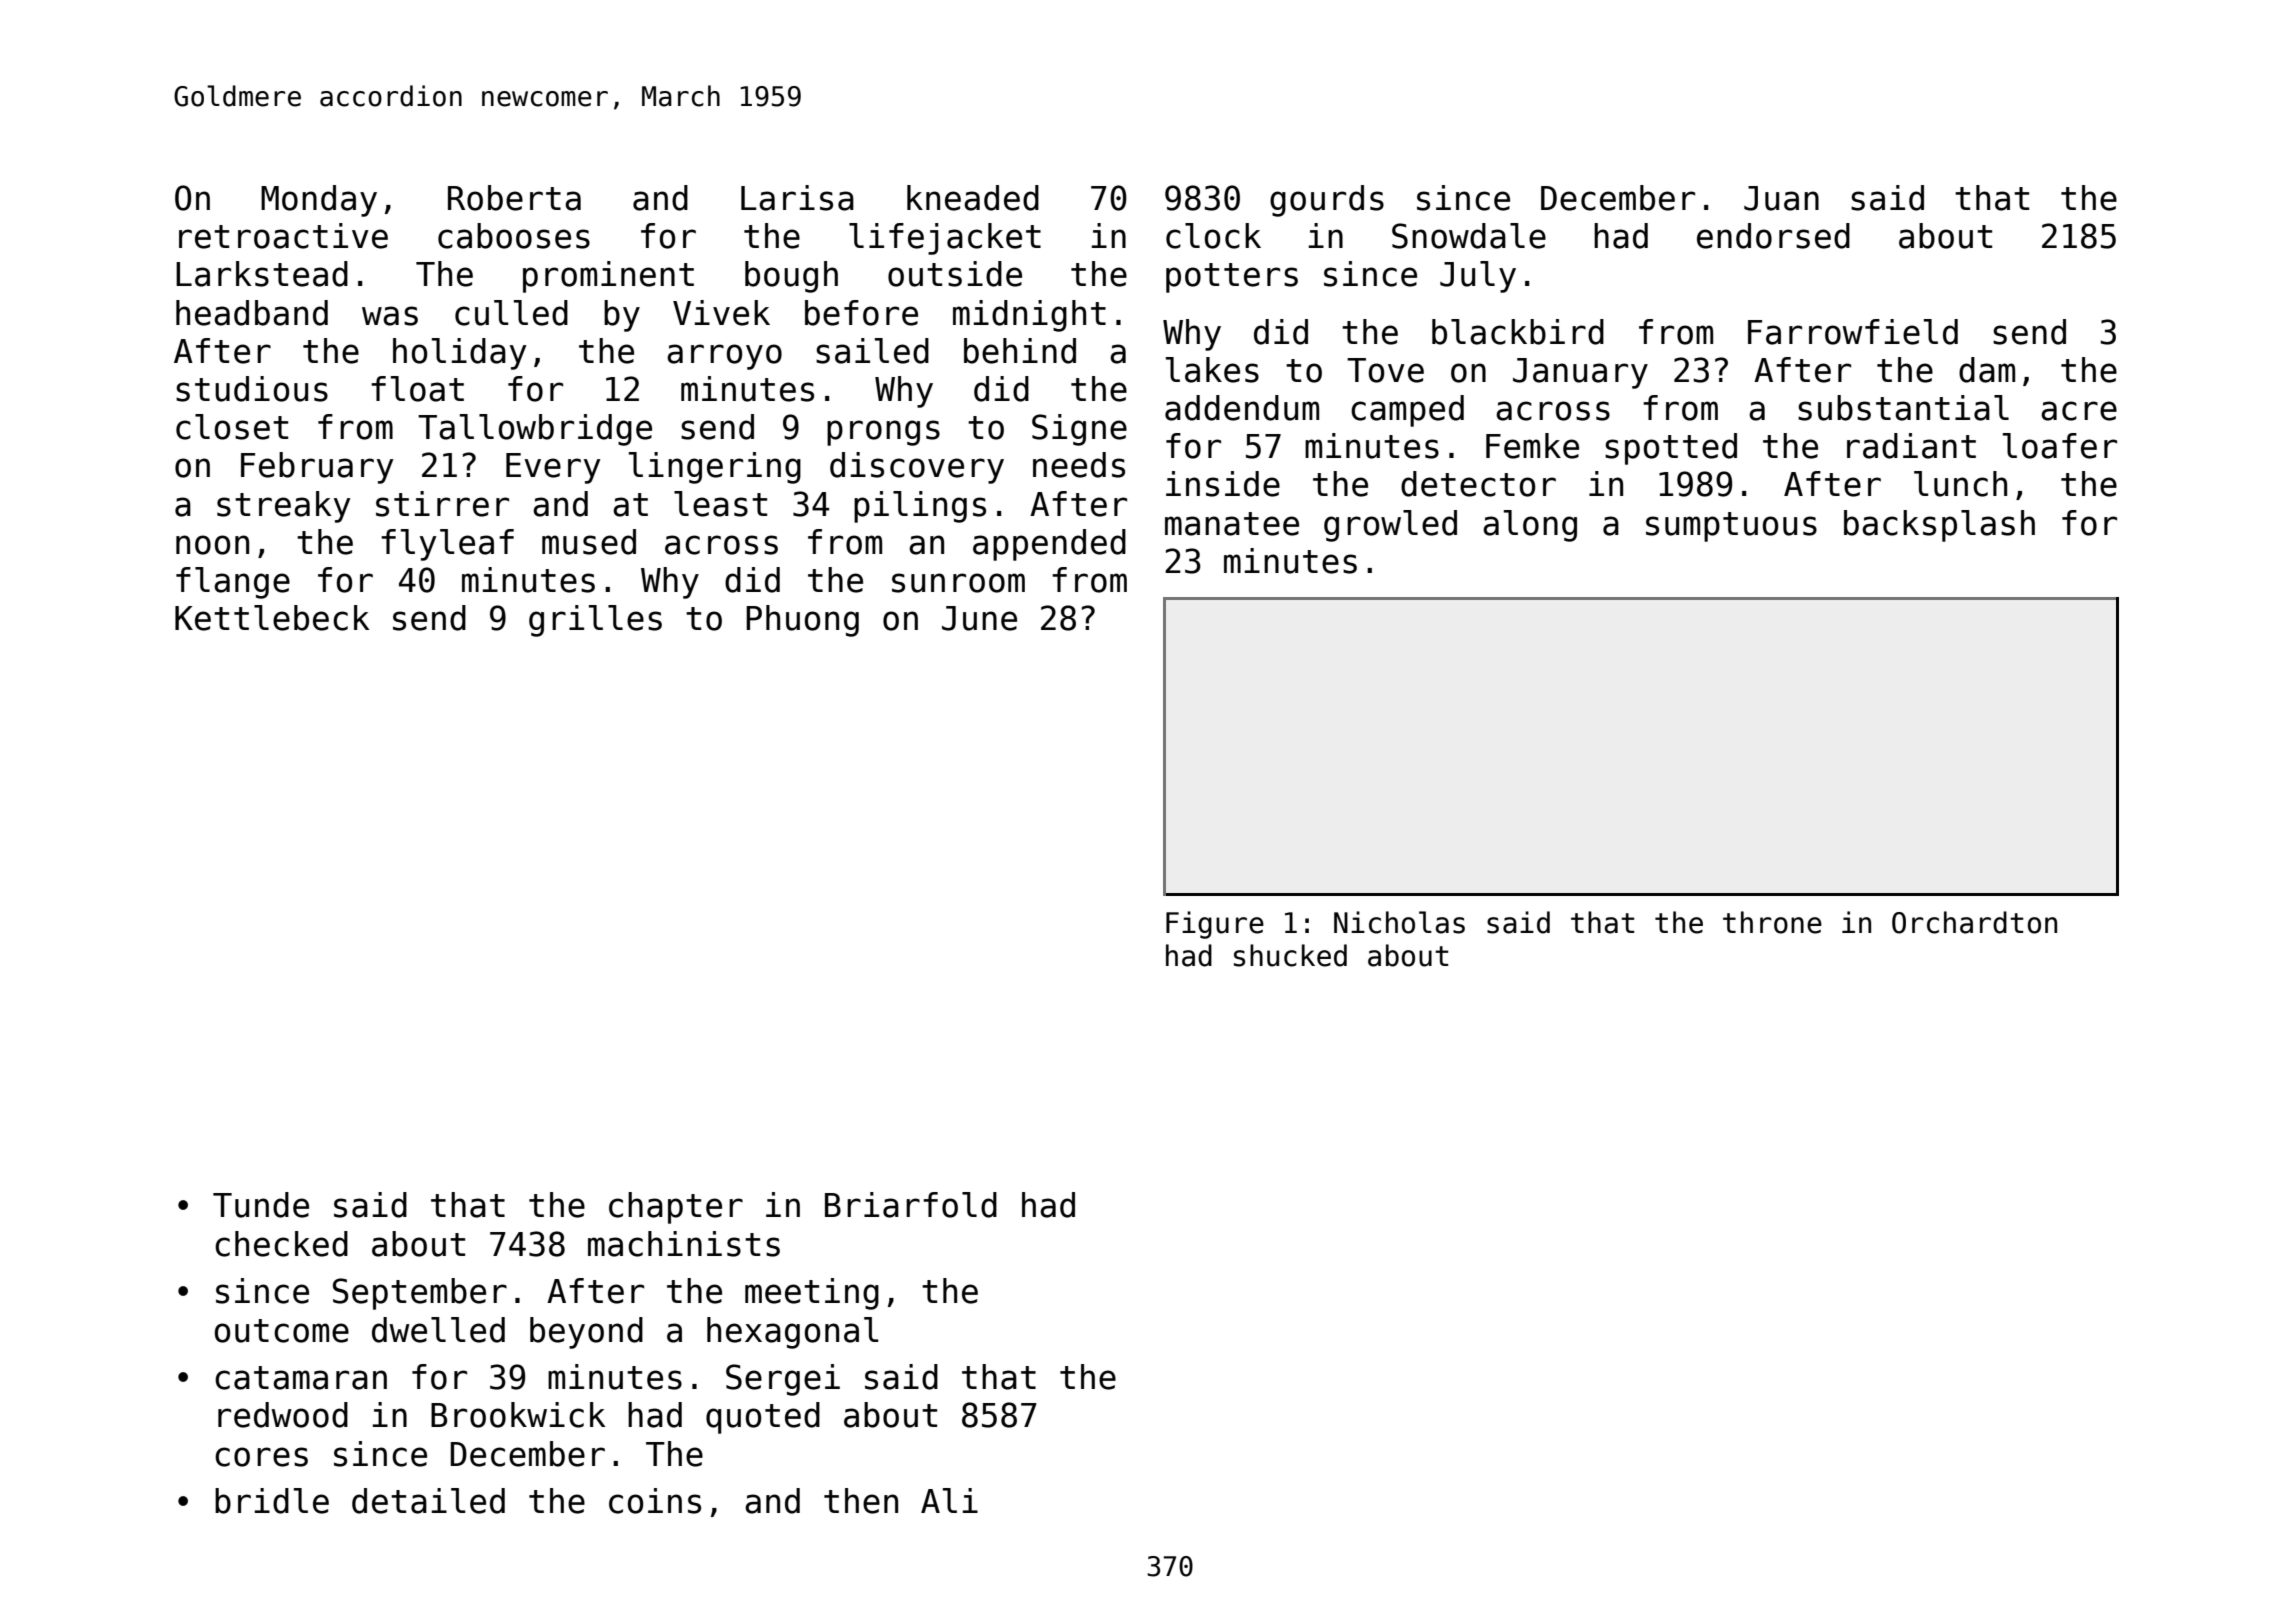 This screenshot has height=1620, width=2292. What do you see at coordinates (1232, 524) in the screenshot?
I see `manatee` at bounding box center [1232, 524].
